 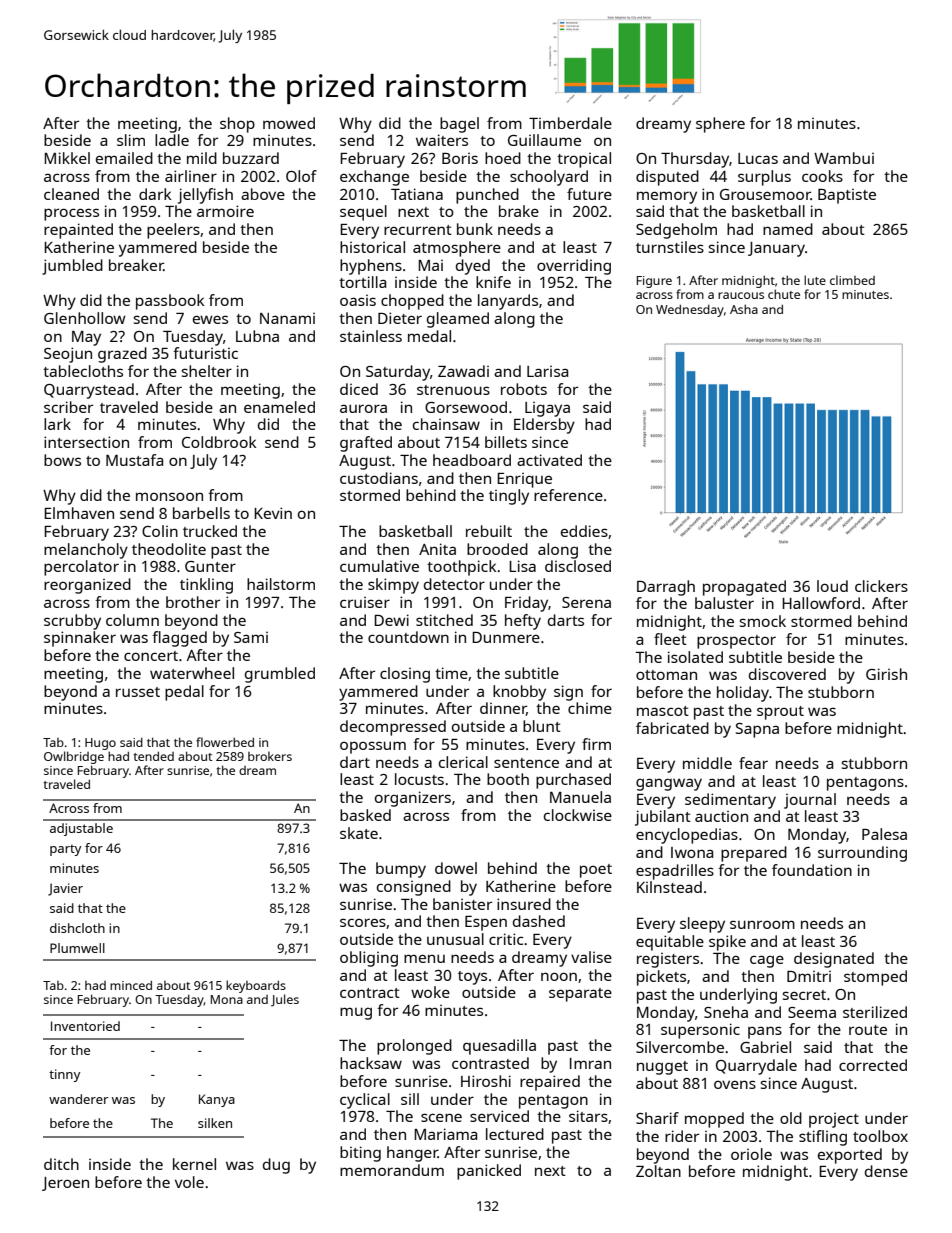 What do you see at coordinates (590, 708) in the screenshot?
I see `chime` at bounding box center [590, 708].
